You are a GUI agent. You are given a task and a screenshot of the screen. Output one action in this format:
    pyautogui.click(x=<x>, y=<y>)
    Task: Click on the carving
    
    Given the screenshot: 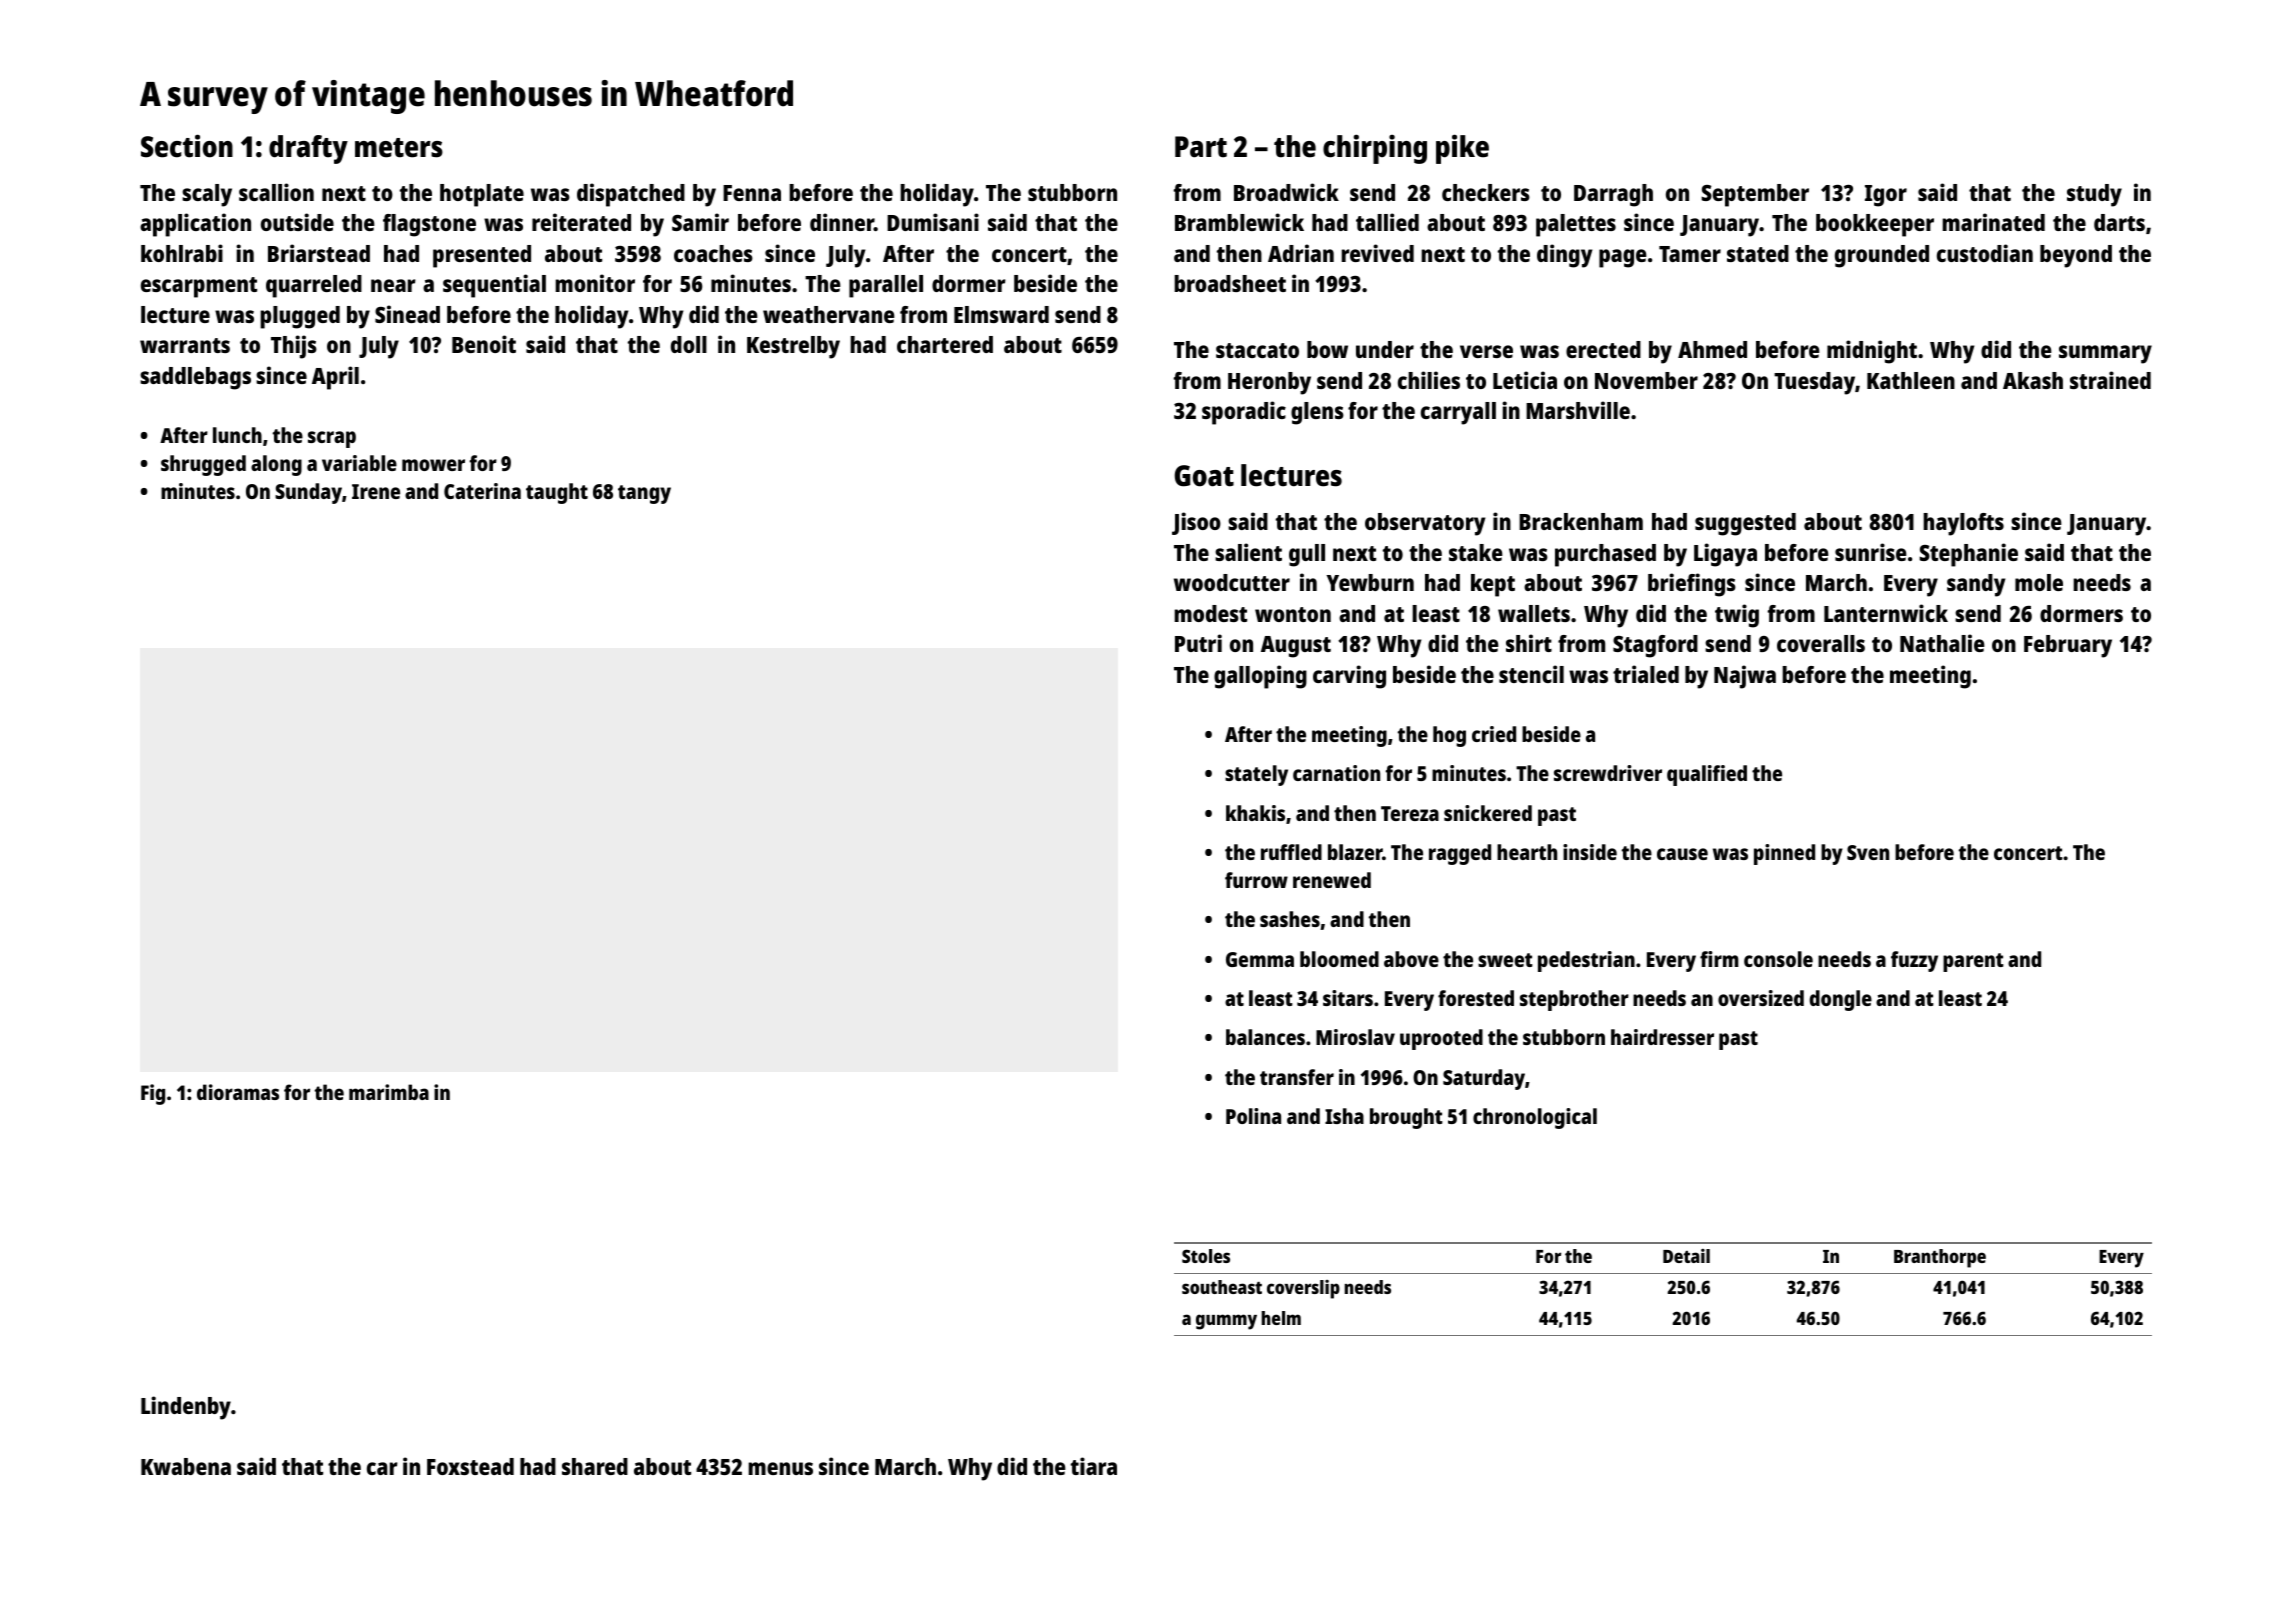 What is the action you would take?
    pyautogui.click(x=1349, y=677)
